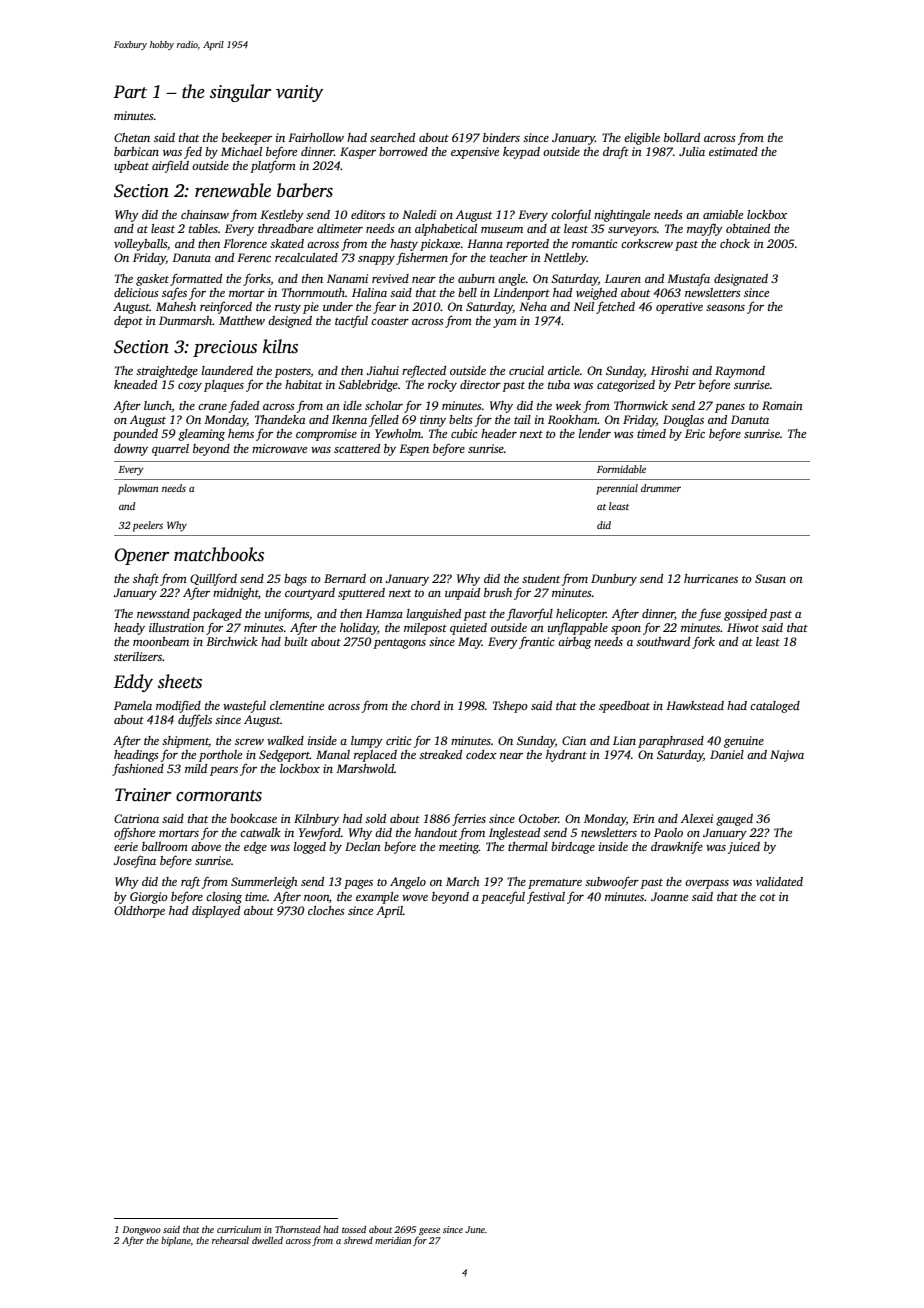  Describe the element at coordinates (743, 627) in the screenshot. I see `Hiwot` at that location.
